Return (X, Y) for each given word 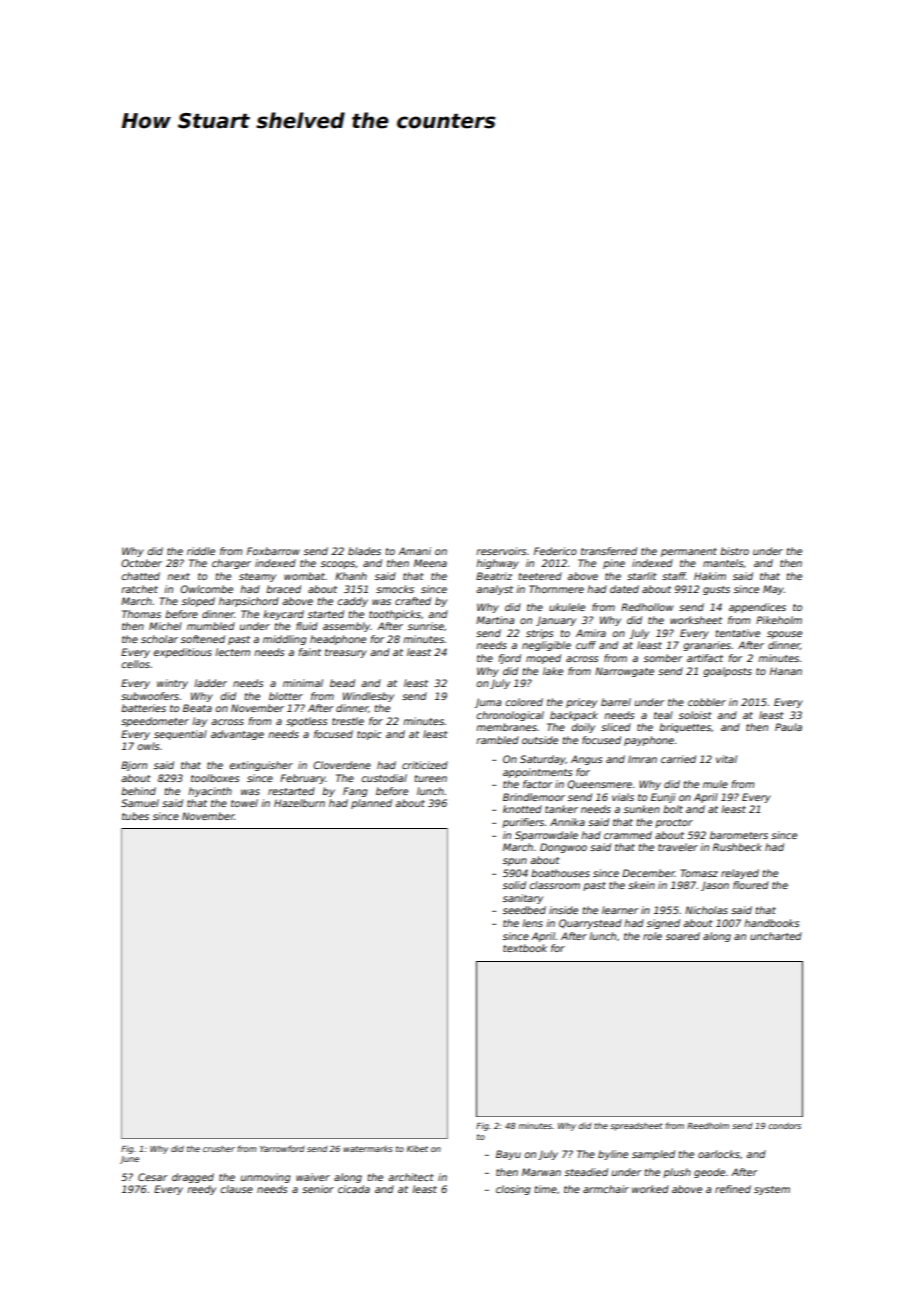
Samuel (140, 803)
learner (620, 910)
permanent (689, 552)
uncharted (776, 936)
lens (532, 923)
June (129, 1160)
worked (650, 1189)
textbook (525, 948)
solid (514, 885)
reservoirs (501, 551)
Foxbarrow (273, 551)
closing (513, 1190)
